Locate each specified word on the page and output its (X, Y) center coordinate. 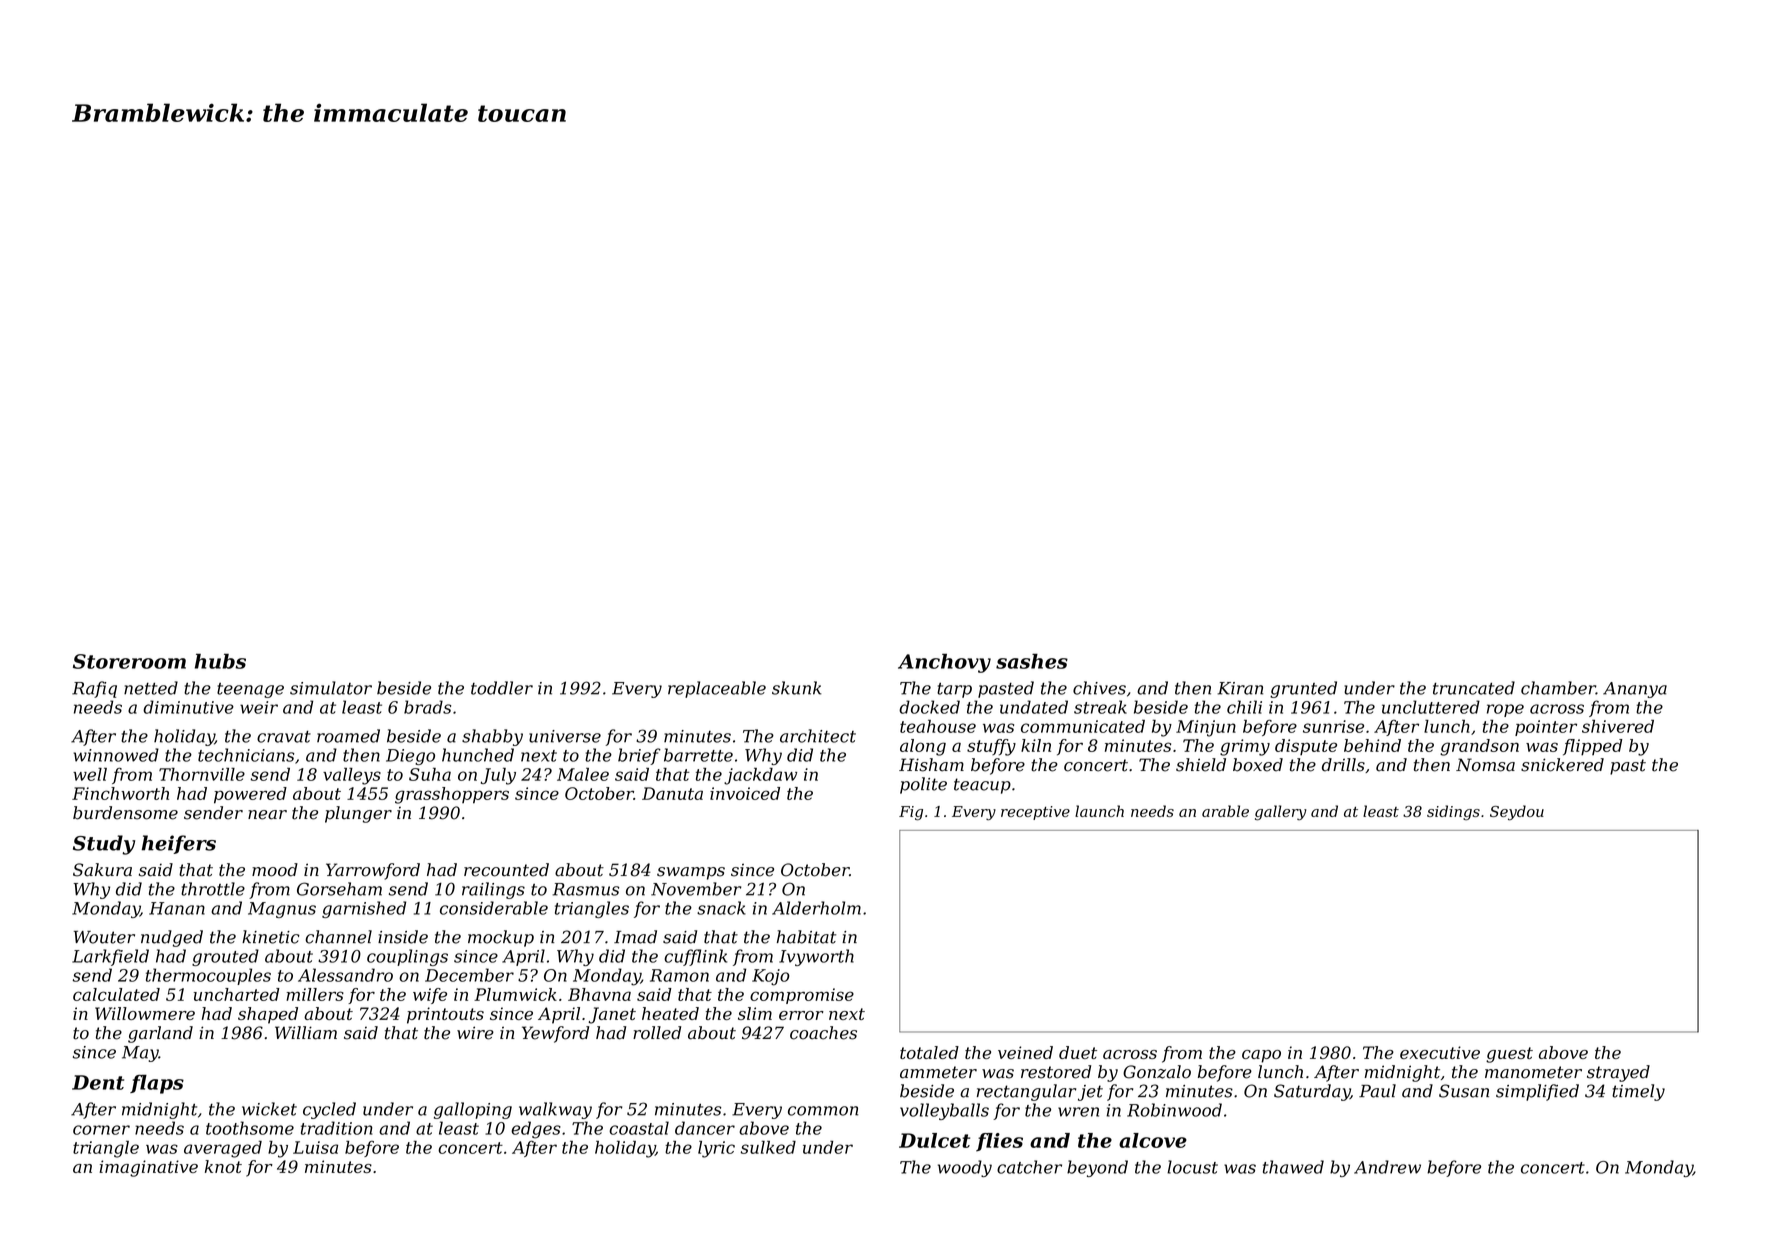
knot (223, 1166)
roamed (348, 736)
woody (965, 1168)
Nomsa (1485, 765)
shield (1201, 765)
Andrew (1387, 1167)
